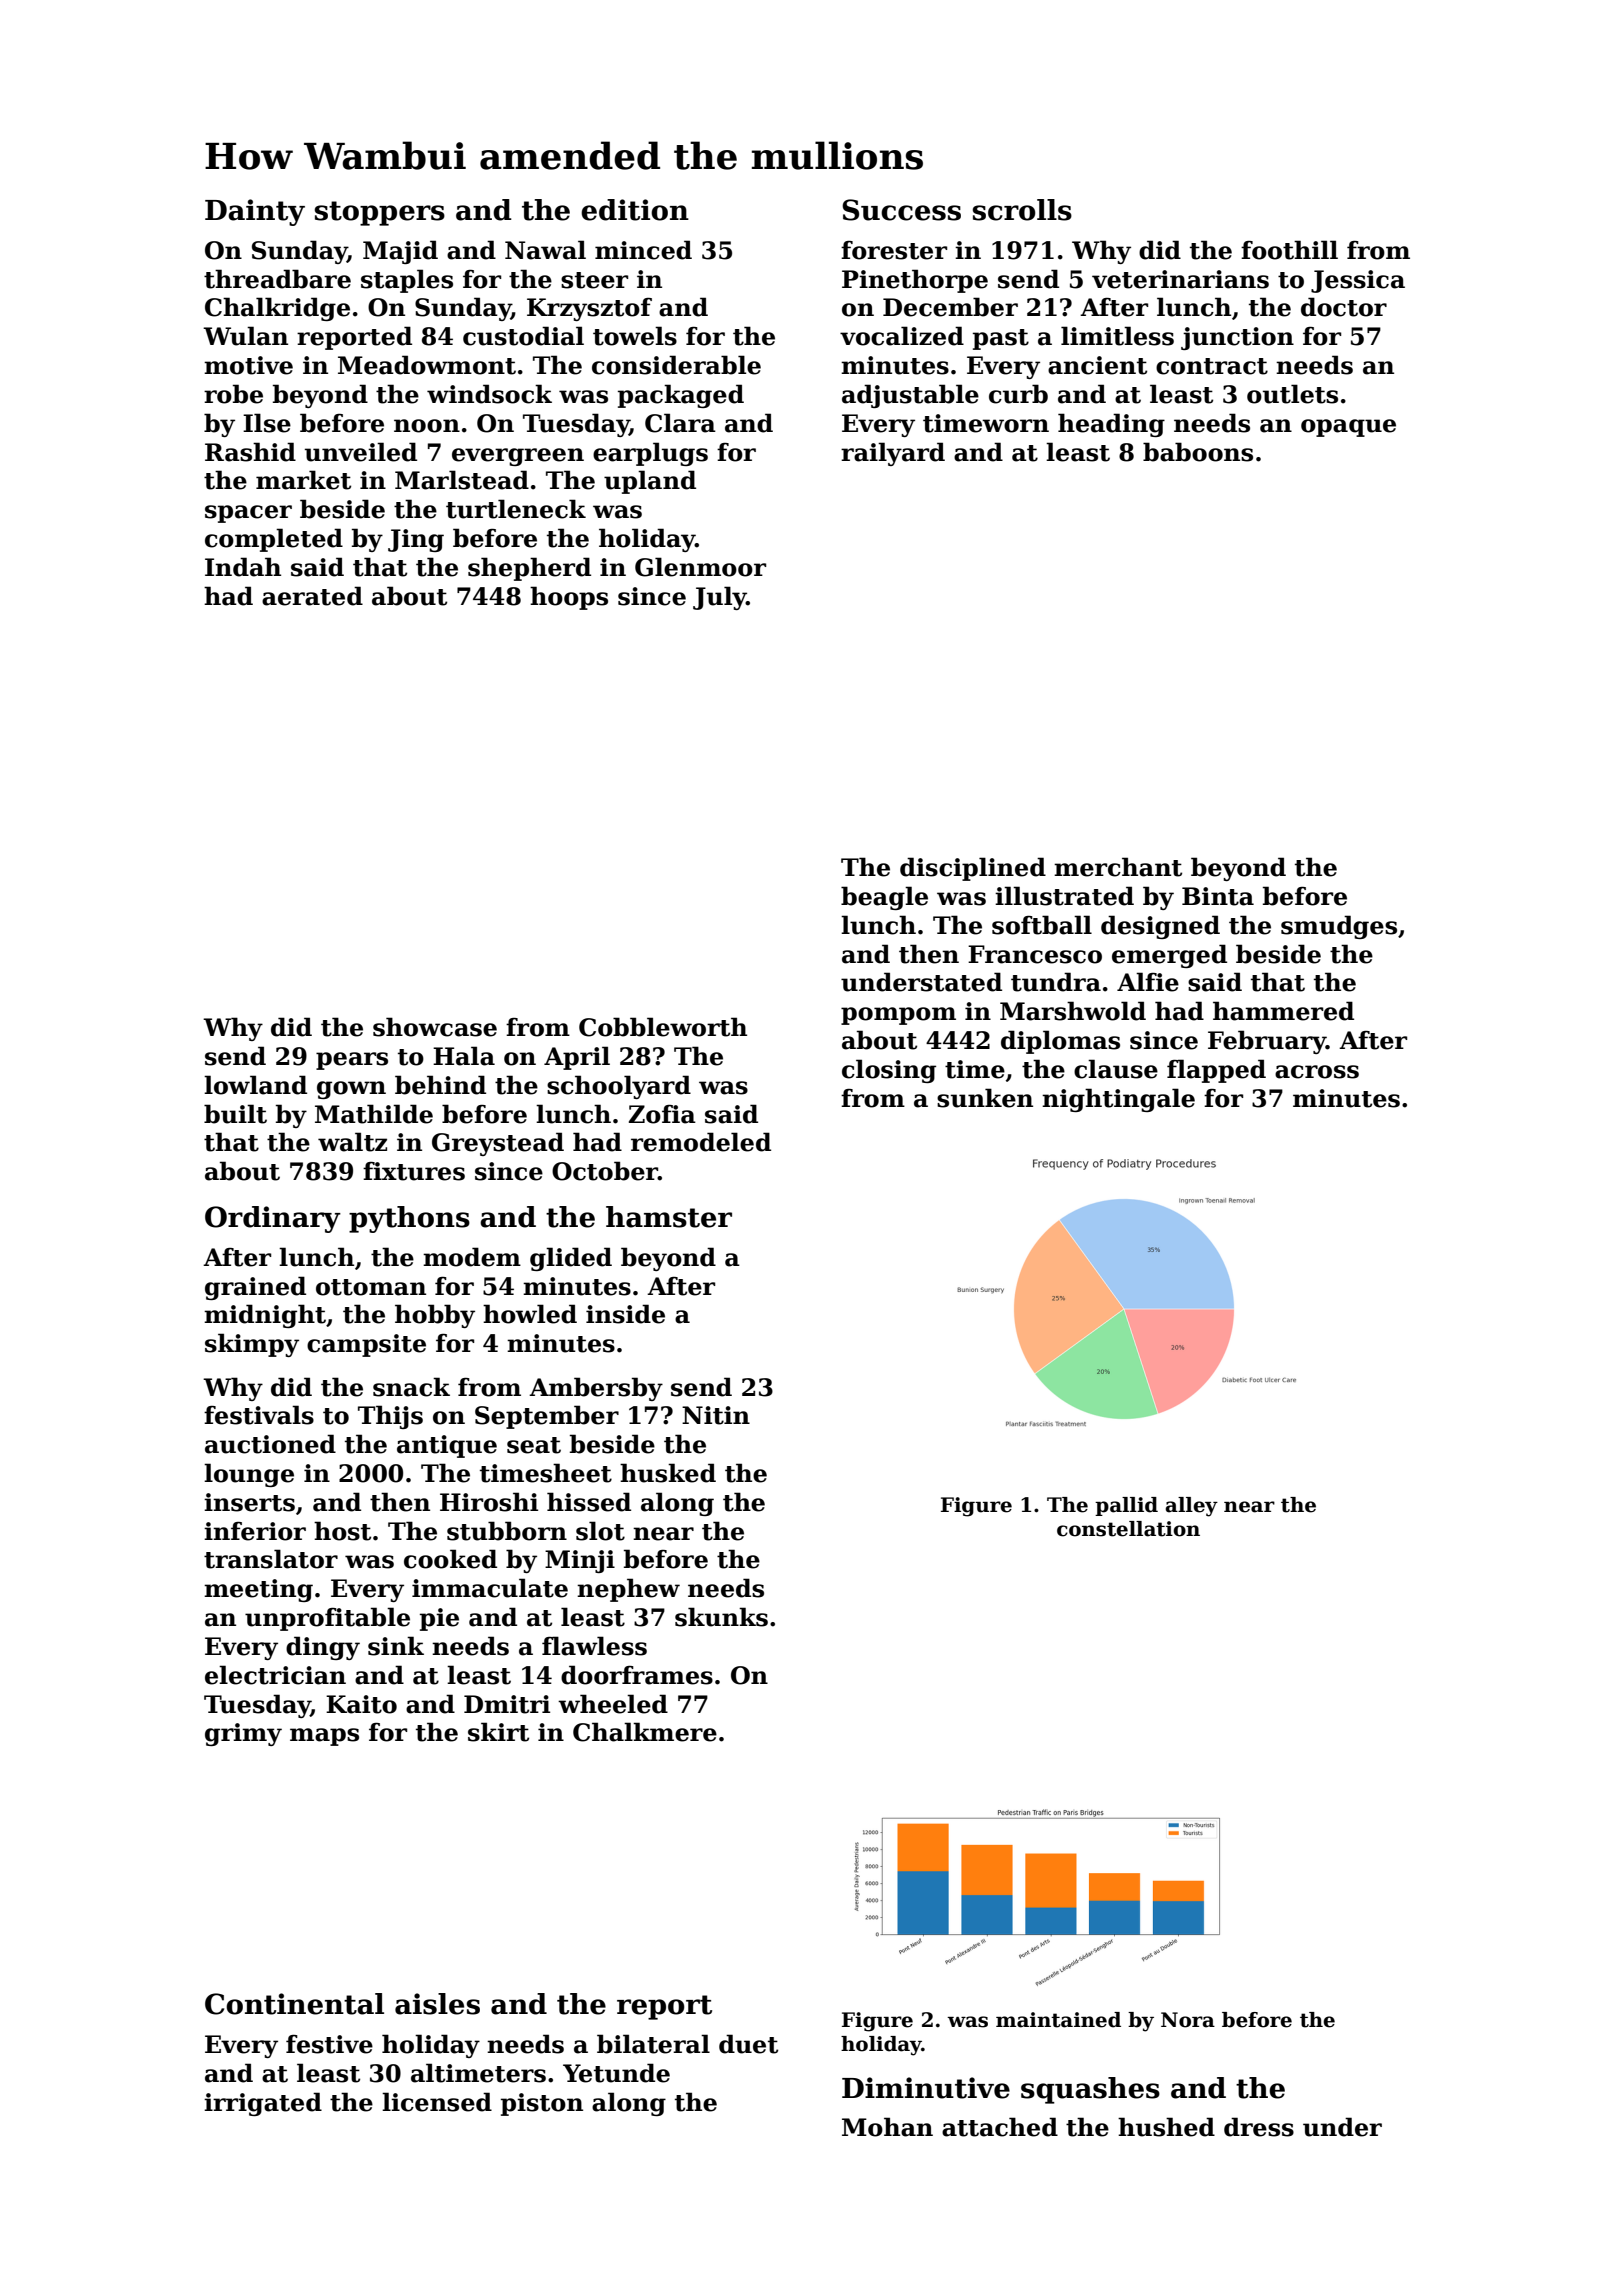 This screenshot has height=2292, width=1620. I want to click on remodeled, so click(701, 1142).
